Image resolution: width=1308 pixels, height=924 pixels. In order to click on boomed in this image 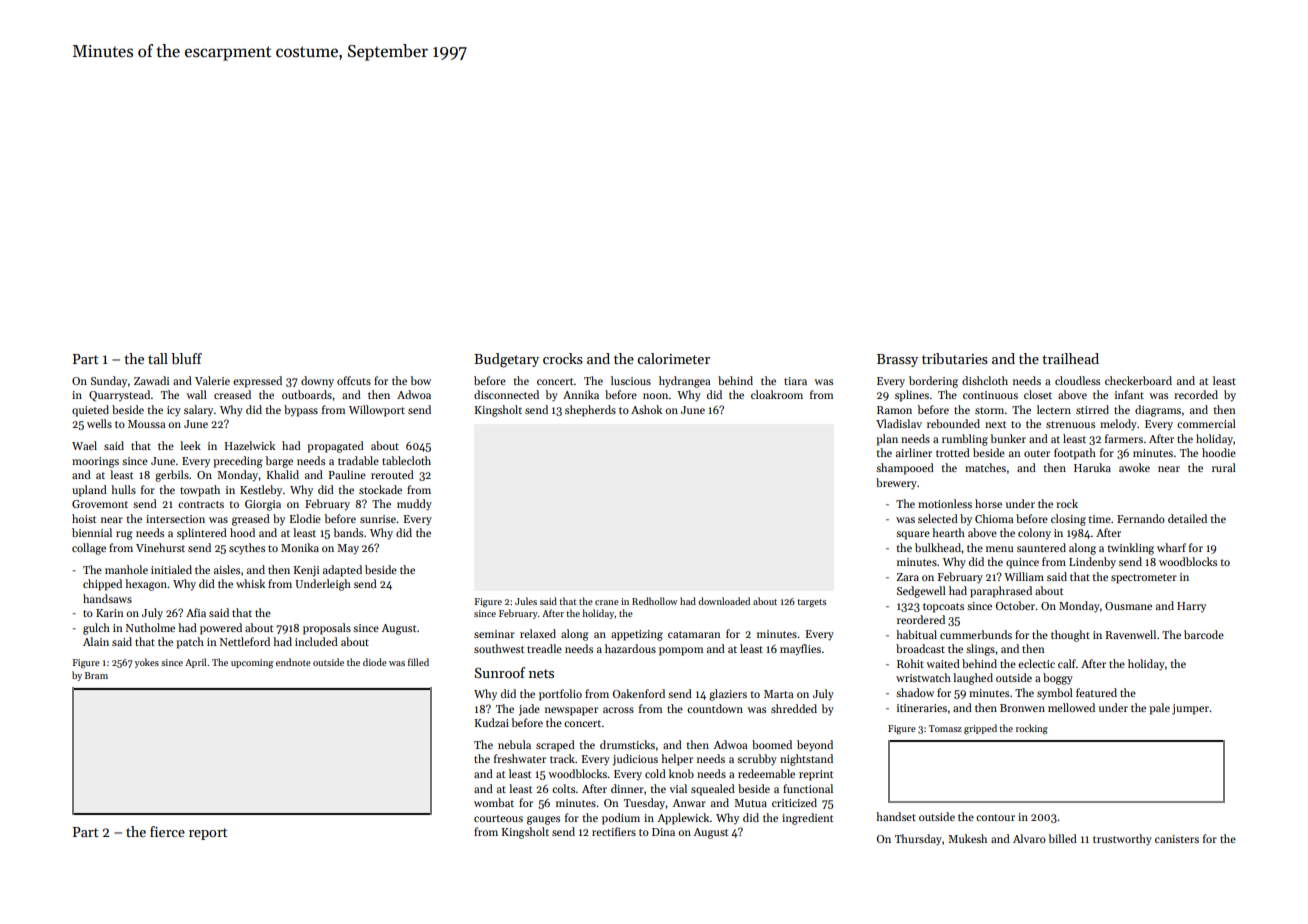, I will do `click(772, 744)`.
